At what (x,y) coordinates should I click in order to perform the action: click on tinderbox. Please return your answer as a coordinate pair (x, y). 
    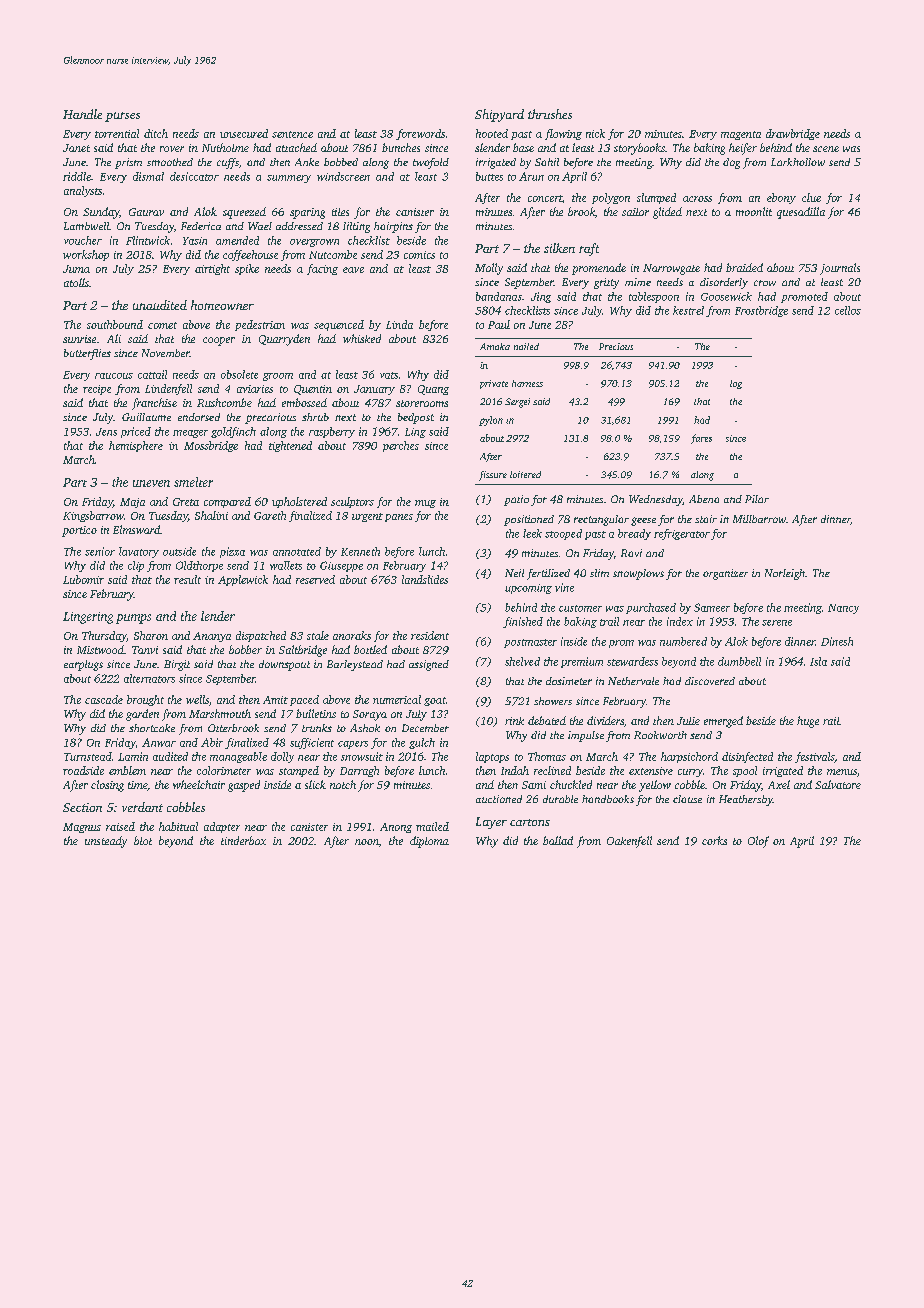
    Looking at the image, I should click on (243, 840).
